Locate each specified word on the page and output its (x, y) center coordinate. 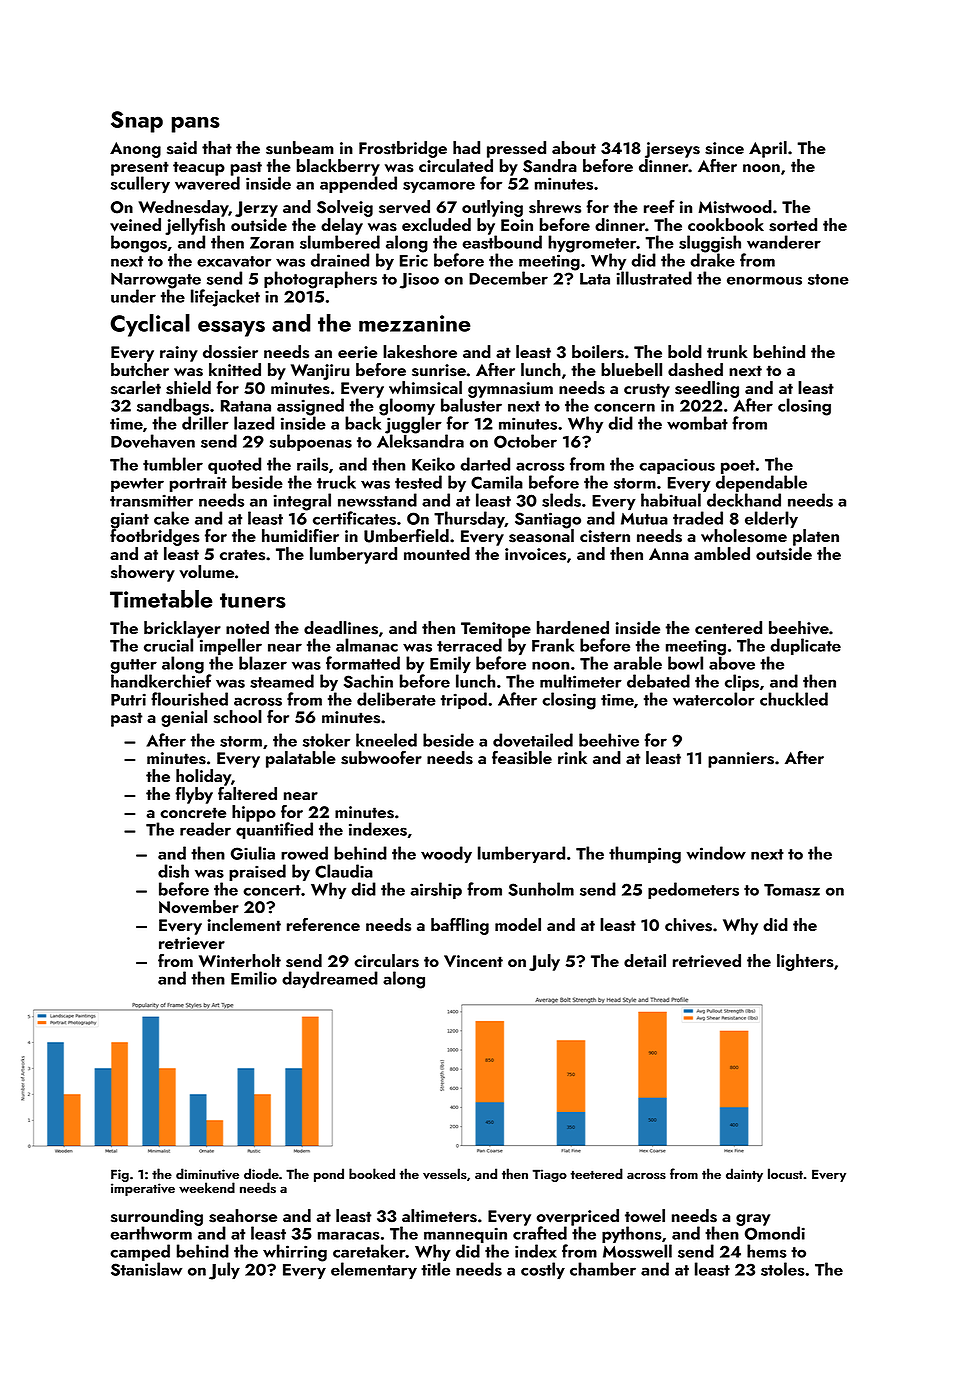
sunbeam (300, 148)
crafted (540, 1233)
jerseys (672, 150)
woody (446, 854)
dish (173, 871)
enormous (764, 280)
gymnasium (510, 390)
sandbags (173, 407)
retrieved (707, 961)
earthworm (151, 1233)
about (574, 147)
